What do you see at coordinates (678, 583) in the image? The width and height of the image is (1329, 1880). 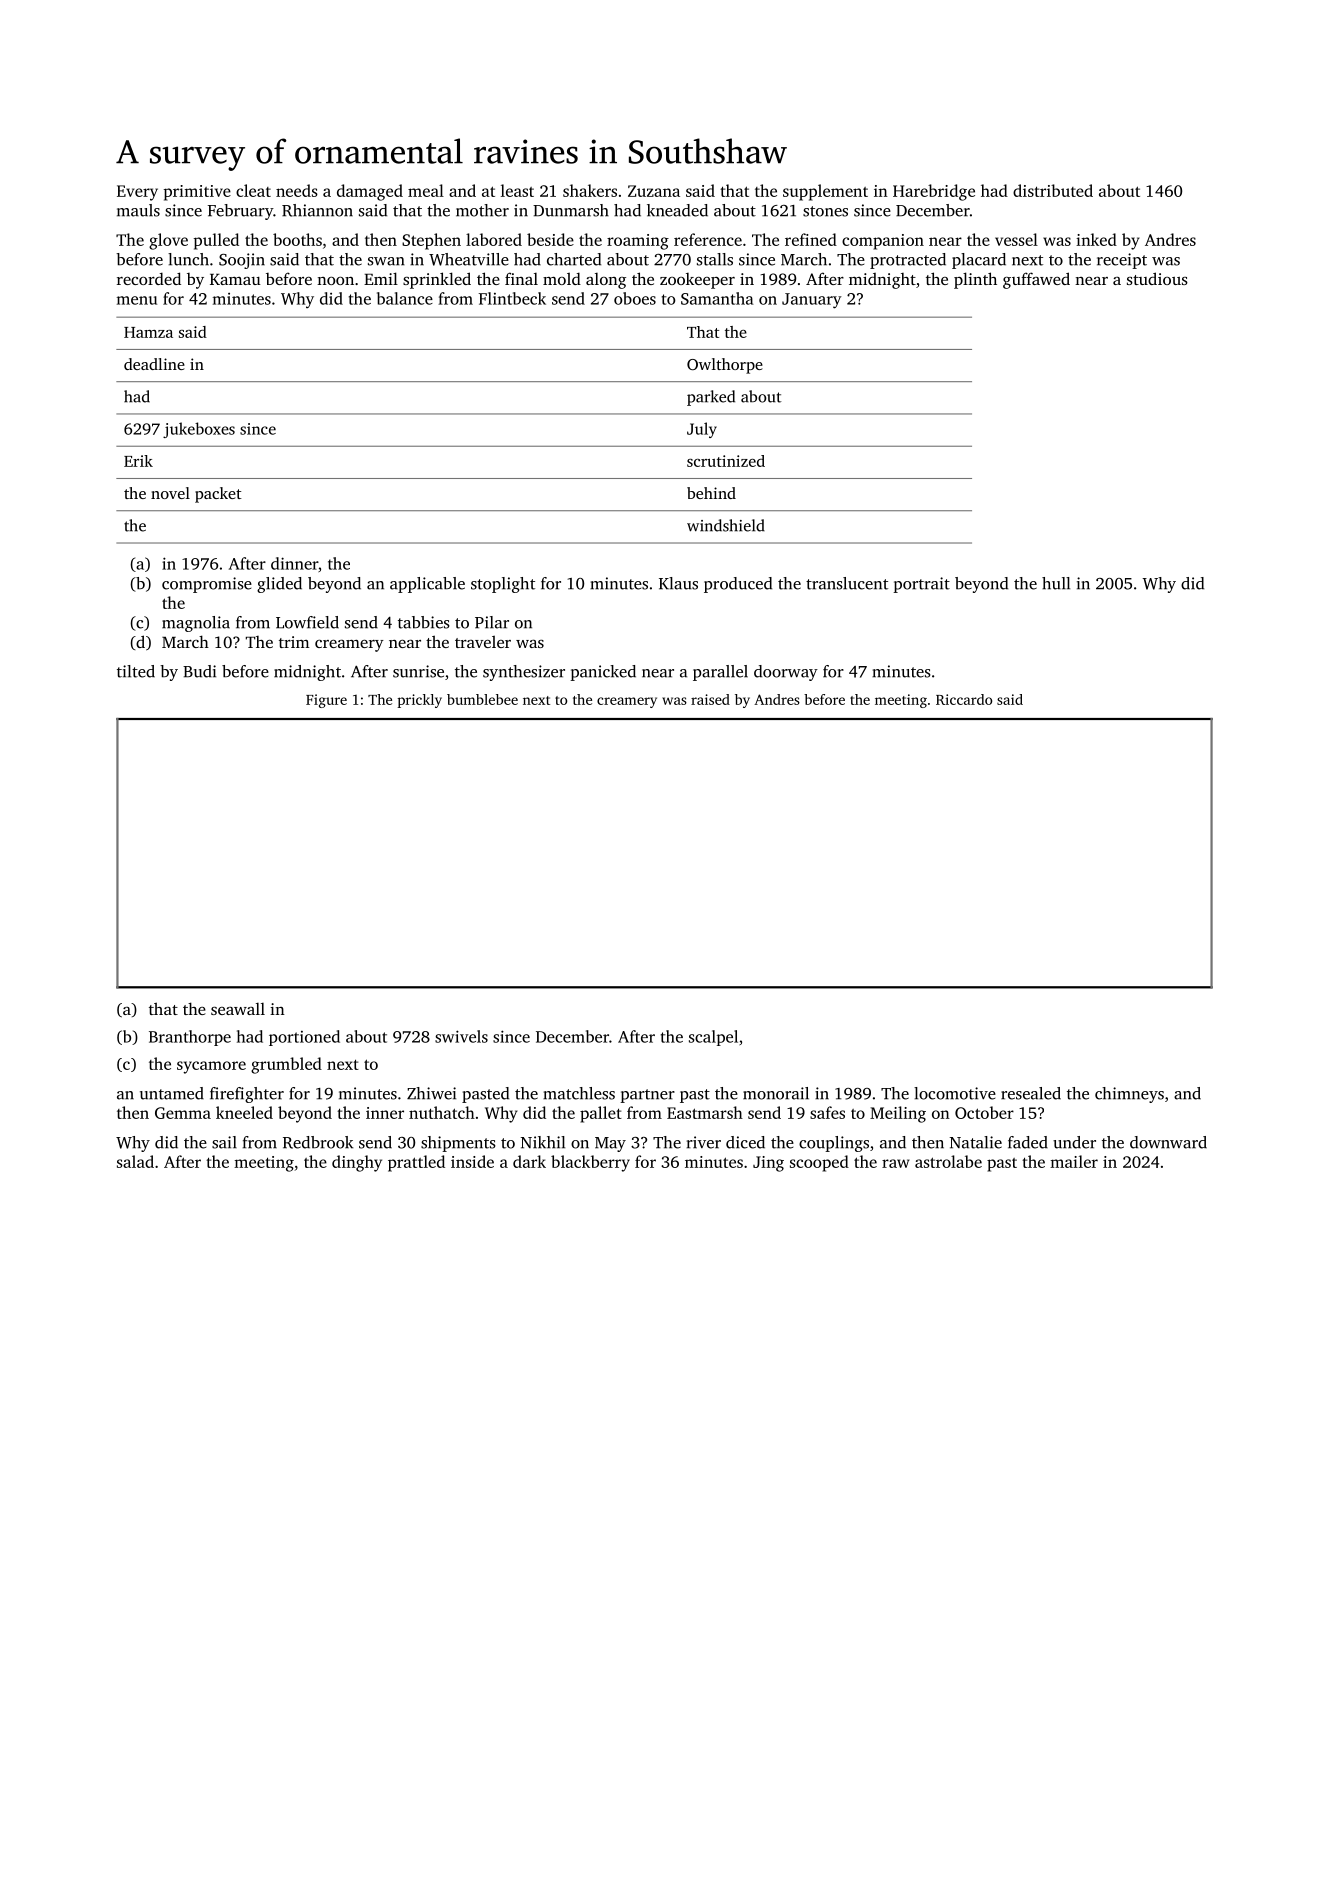 I see `Klaus` at bounding box center [678, 583].
